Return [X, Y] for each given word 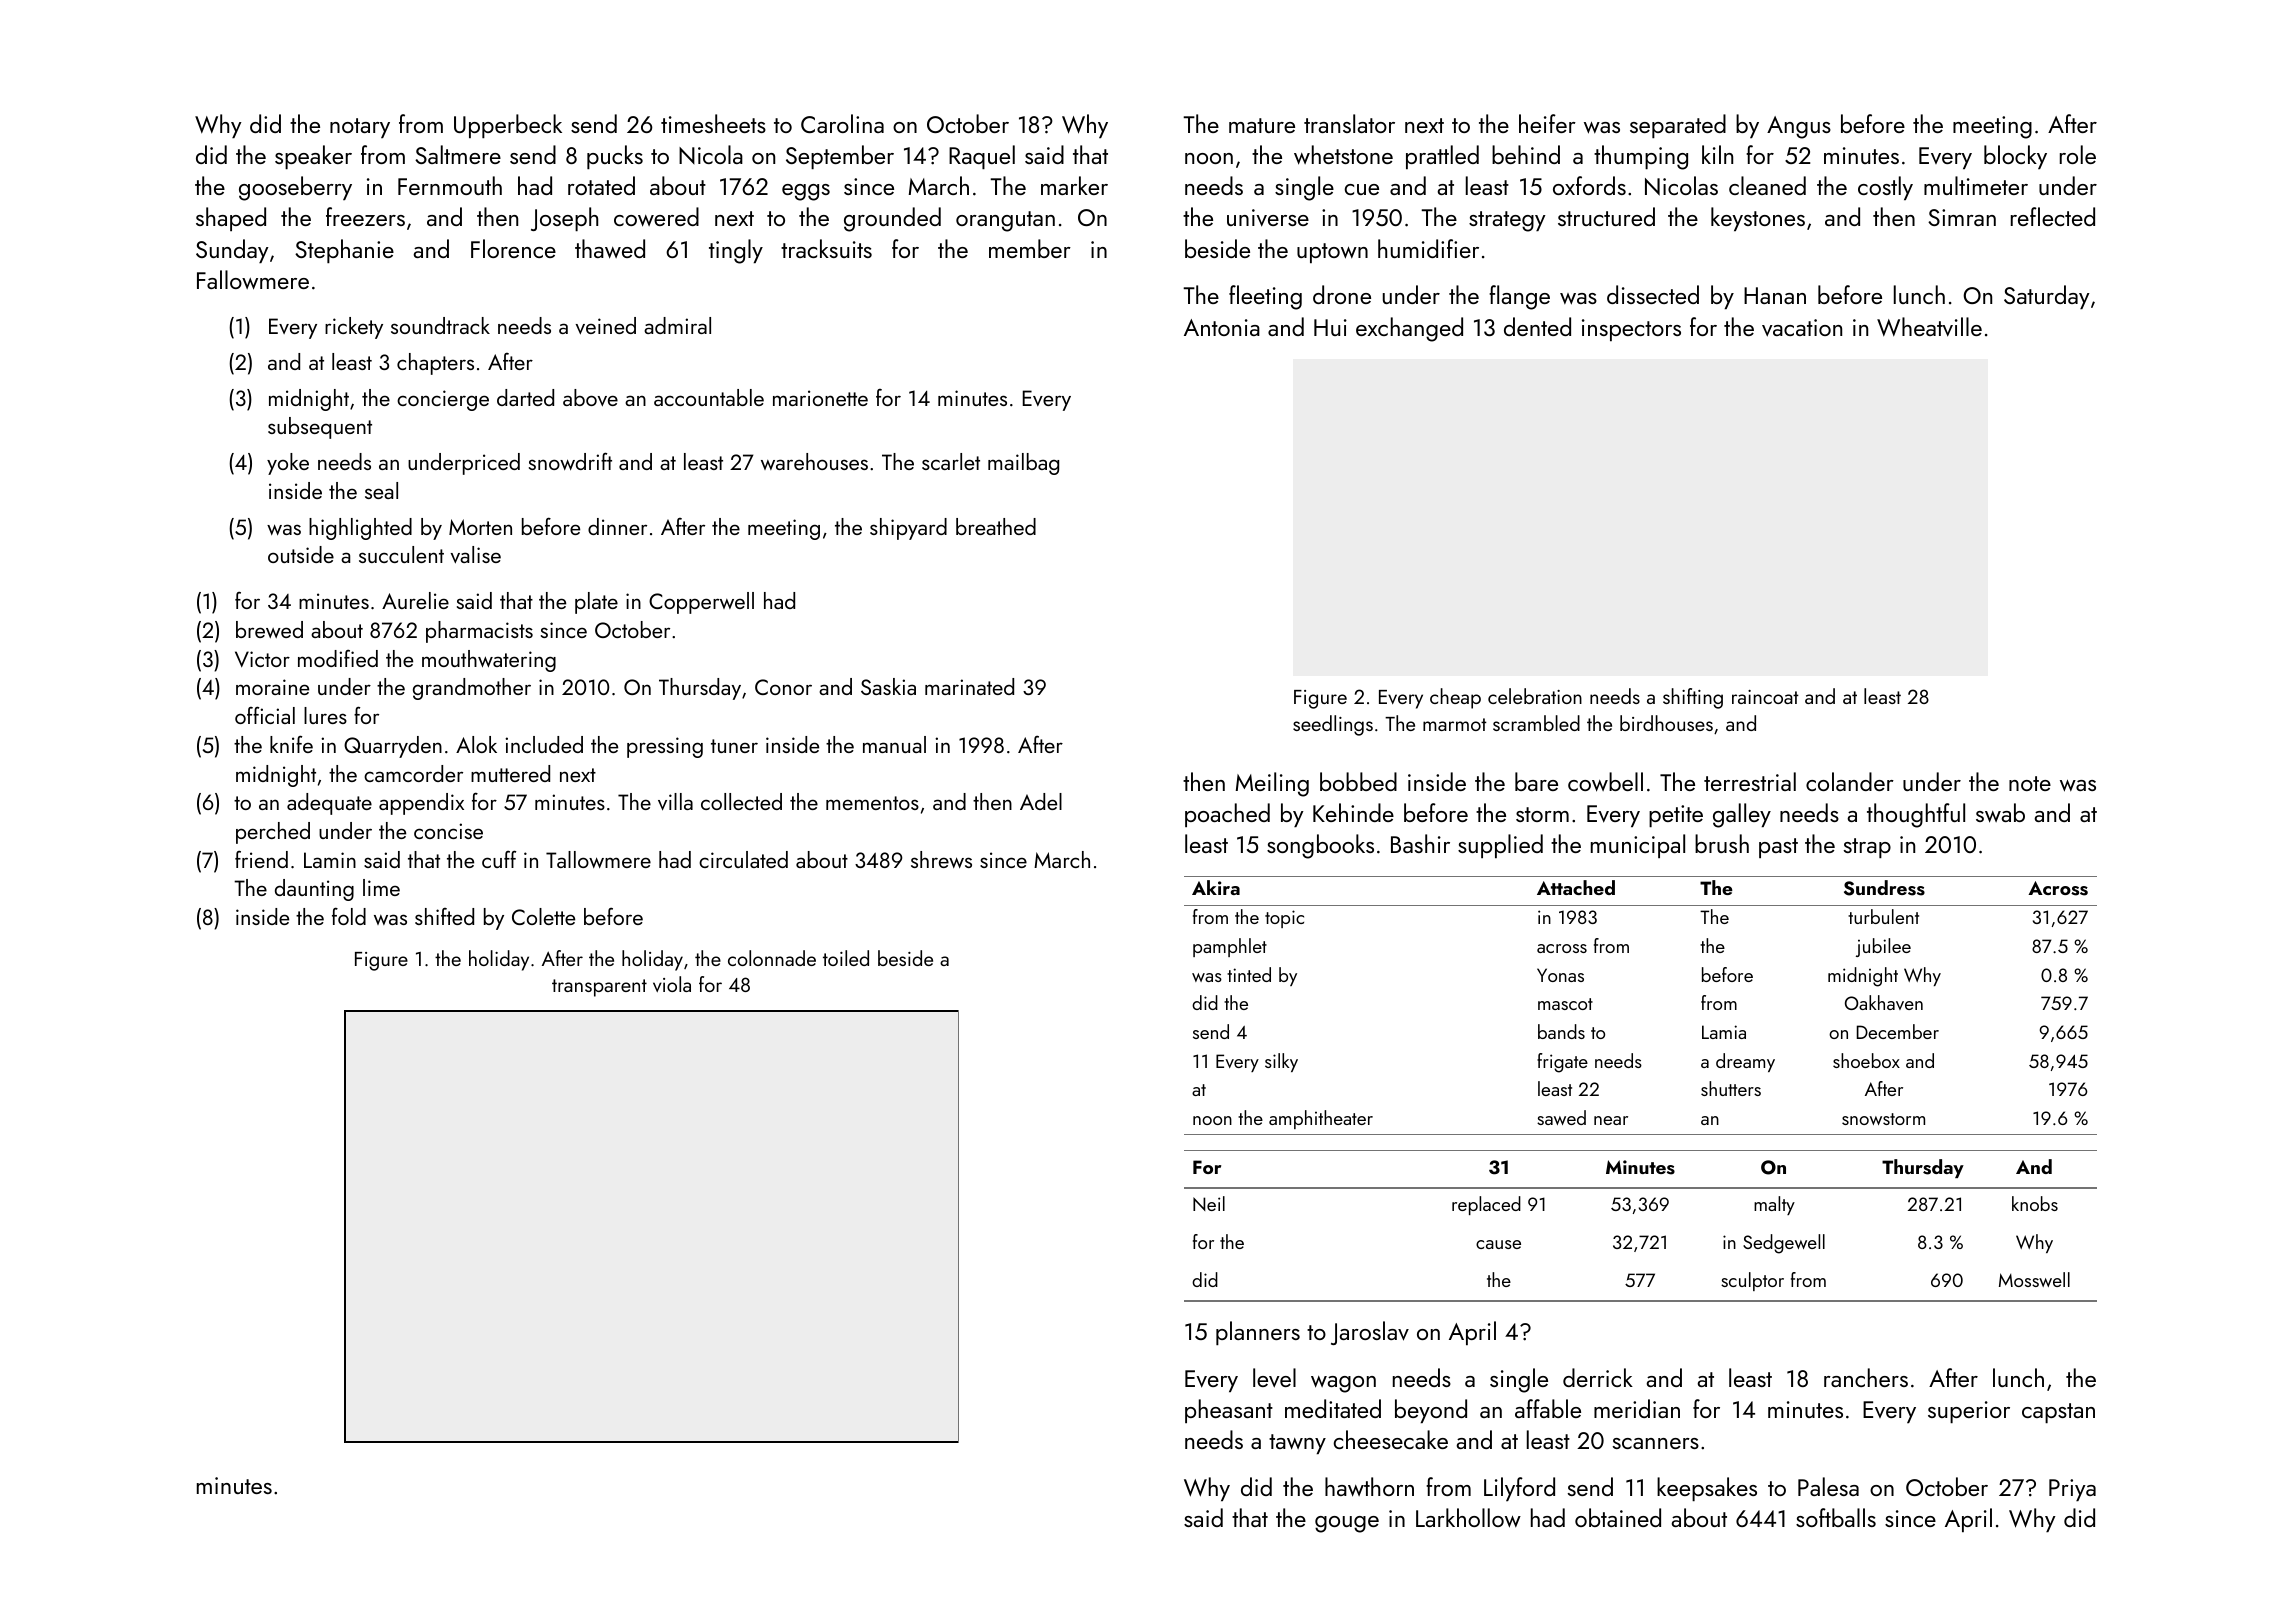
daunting [314, 890]
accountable [709, 397]
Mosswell [2034, 1279]
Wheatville [1929, 327]
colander [1850, 781]
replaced [1486, 1205]
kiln [1717, 154]
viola [672, 984]
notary [360, 128]
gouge [1347, 1524]
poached [1227, 815]
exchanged [1409, 329]
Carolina [842, 123]
